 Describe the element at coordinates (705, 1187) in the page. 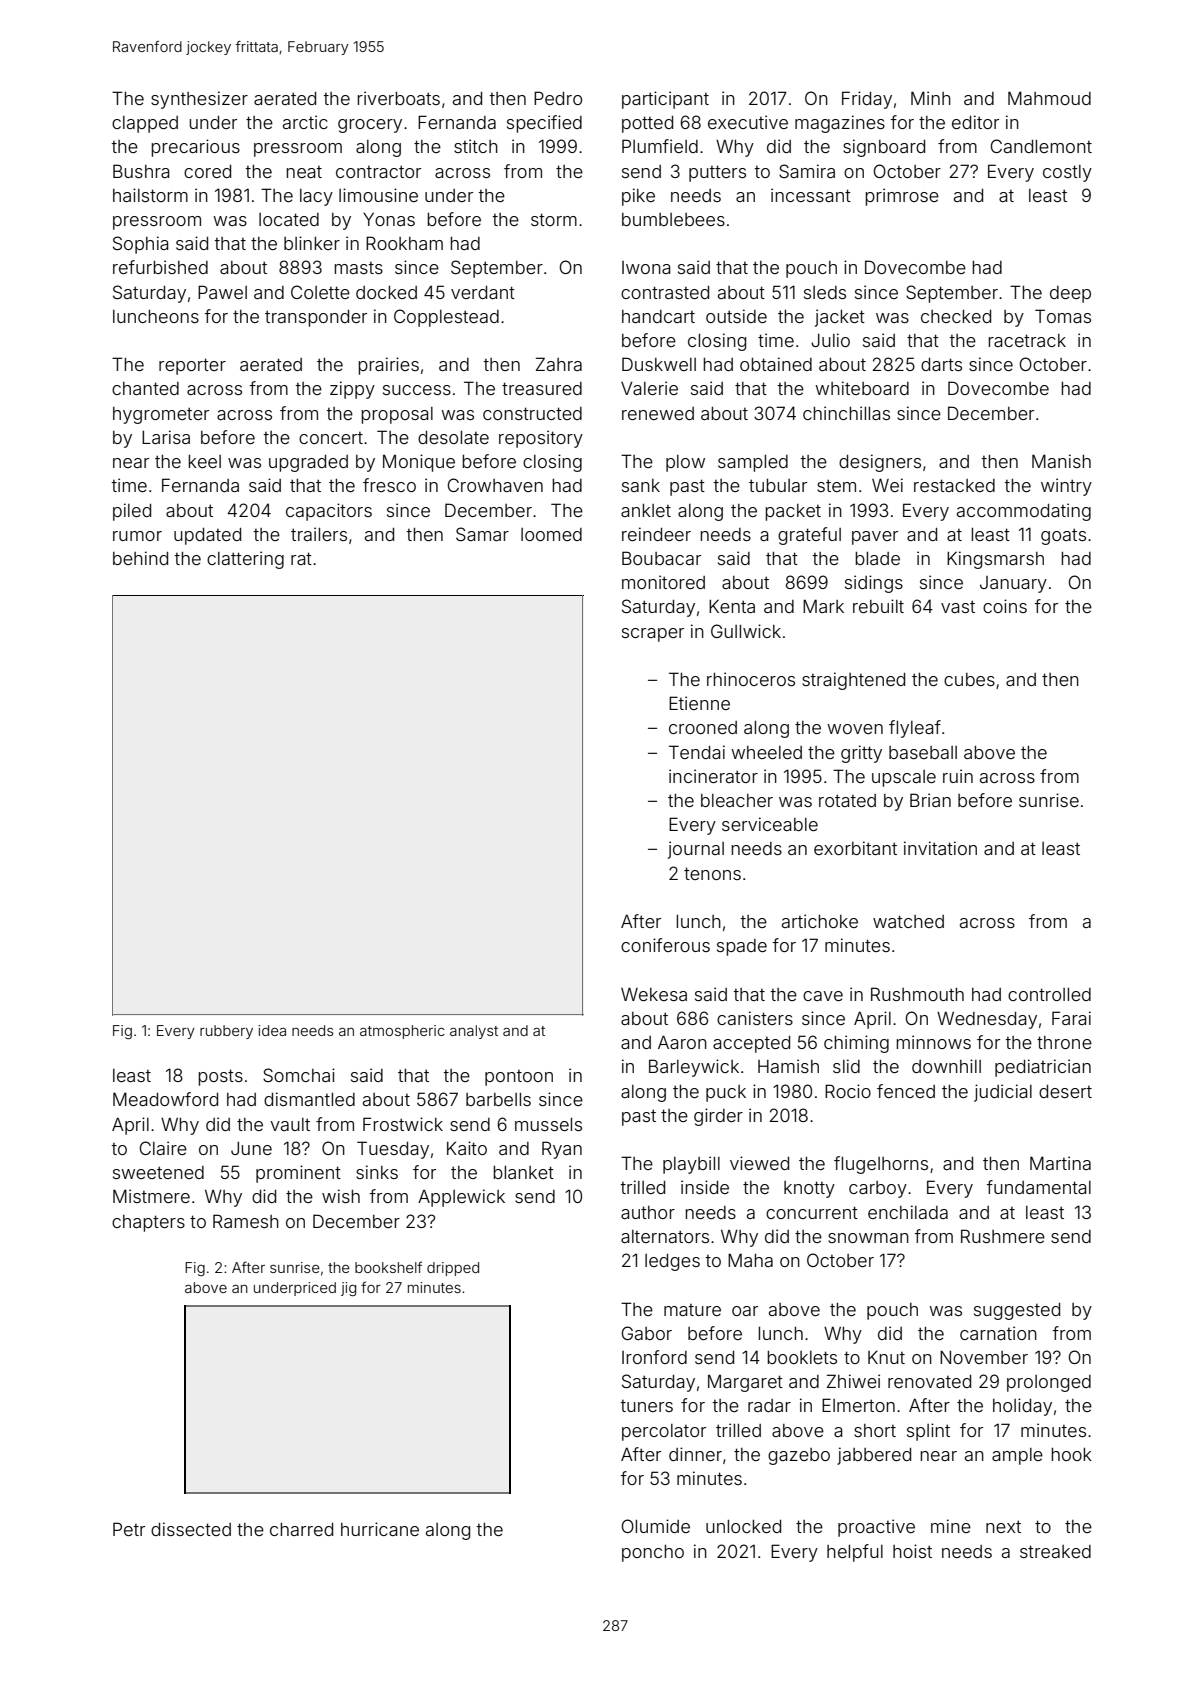

I see `inside` at that location.
